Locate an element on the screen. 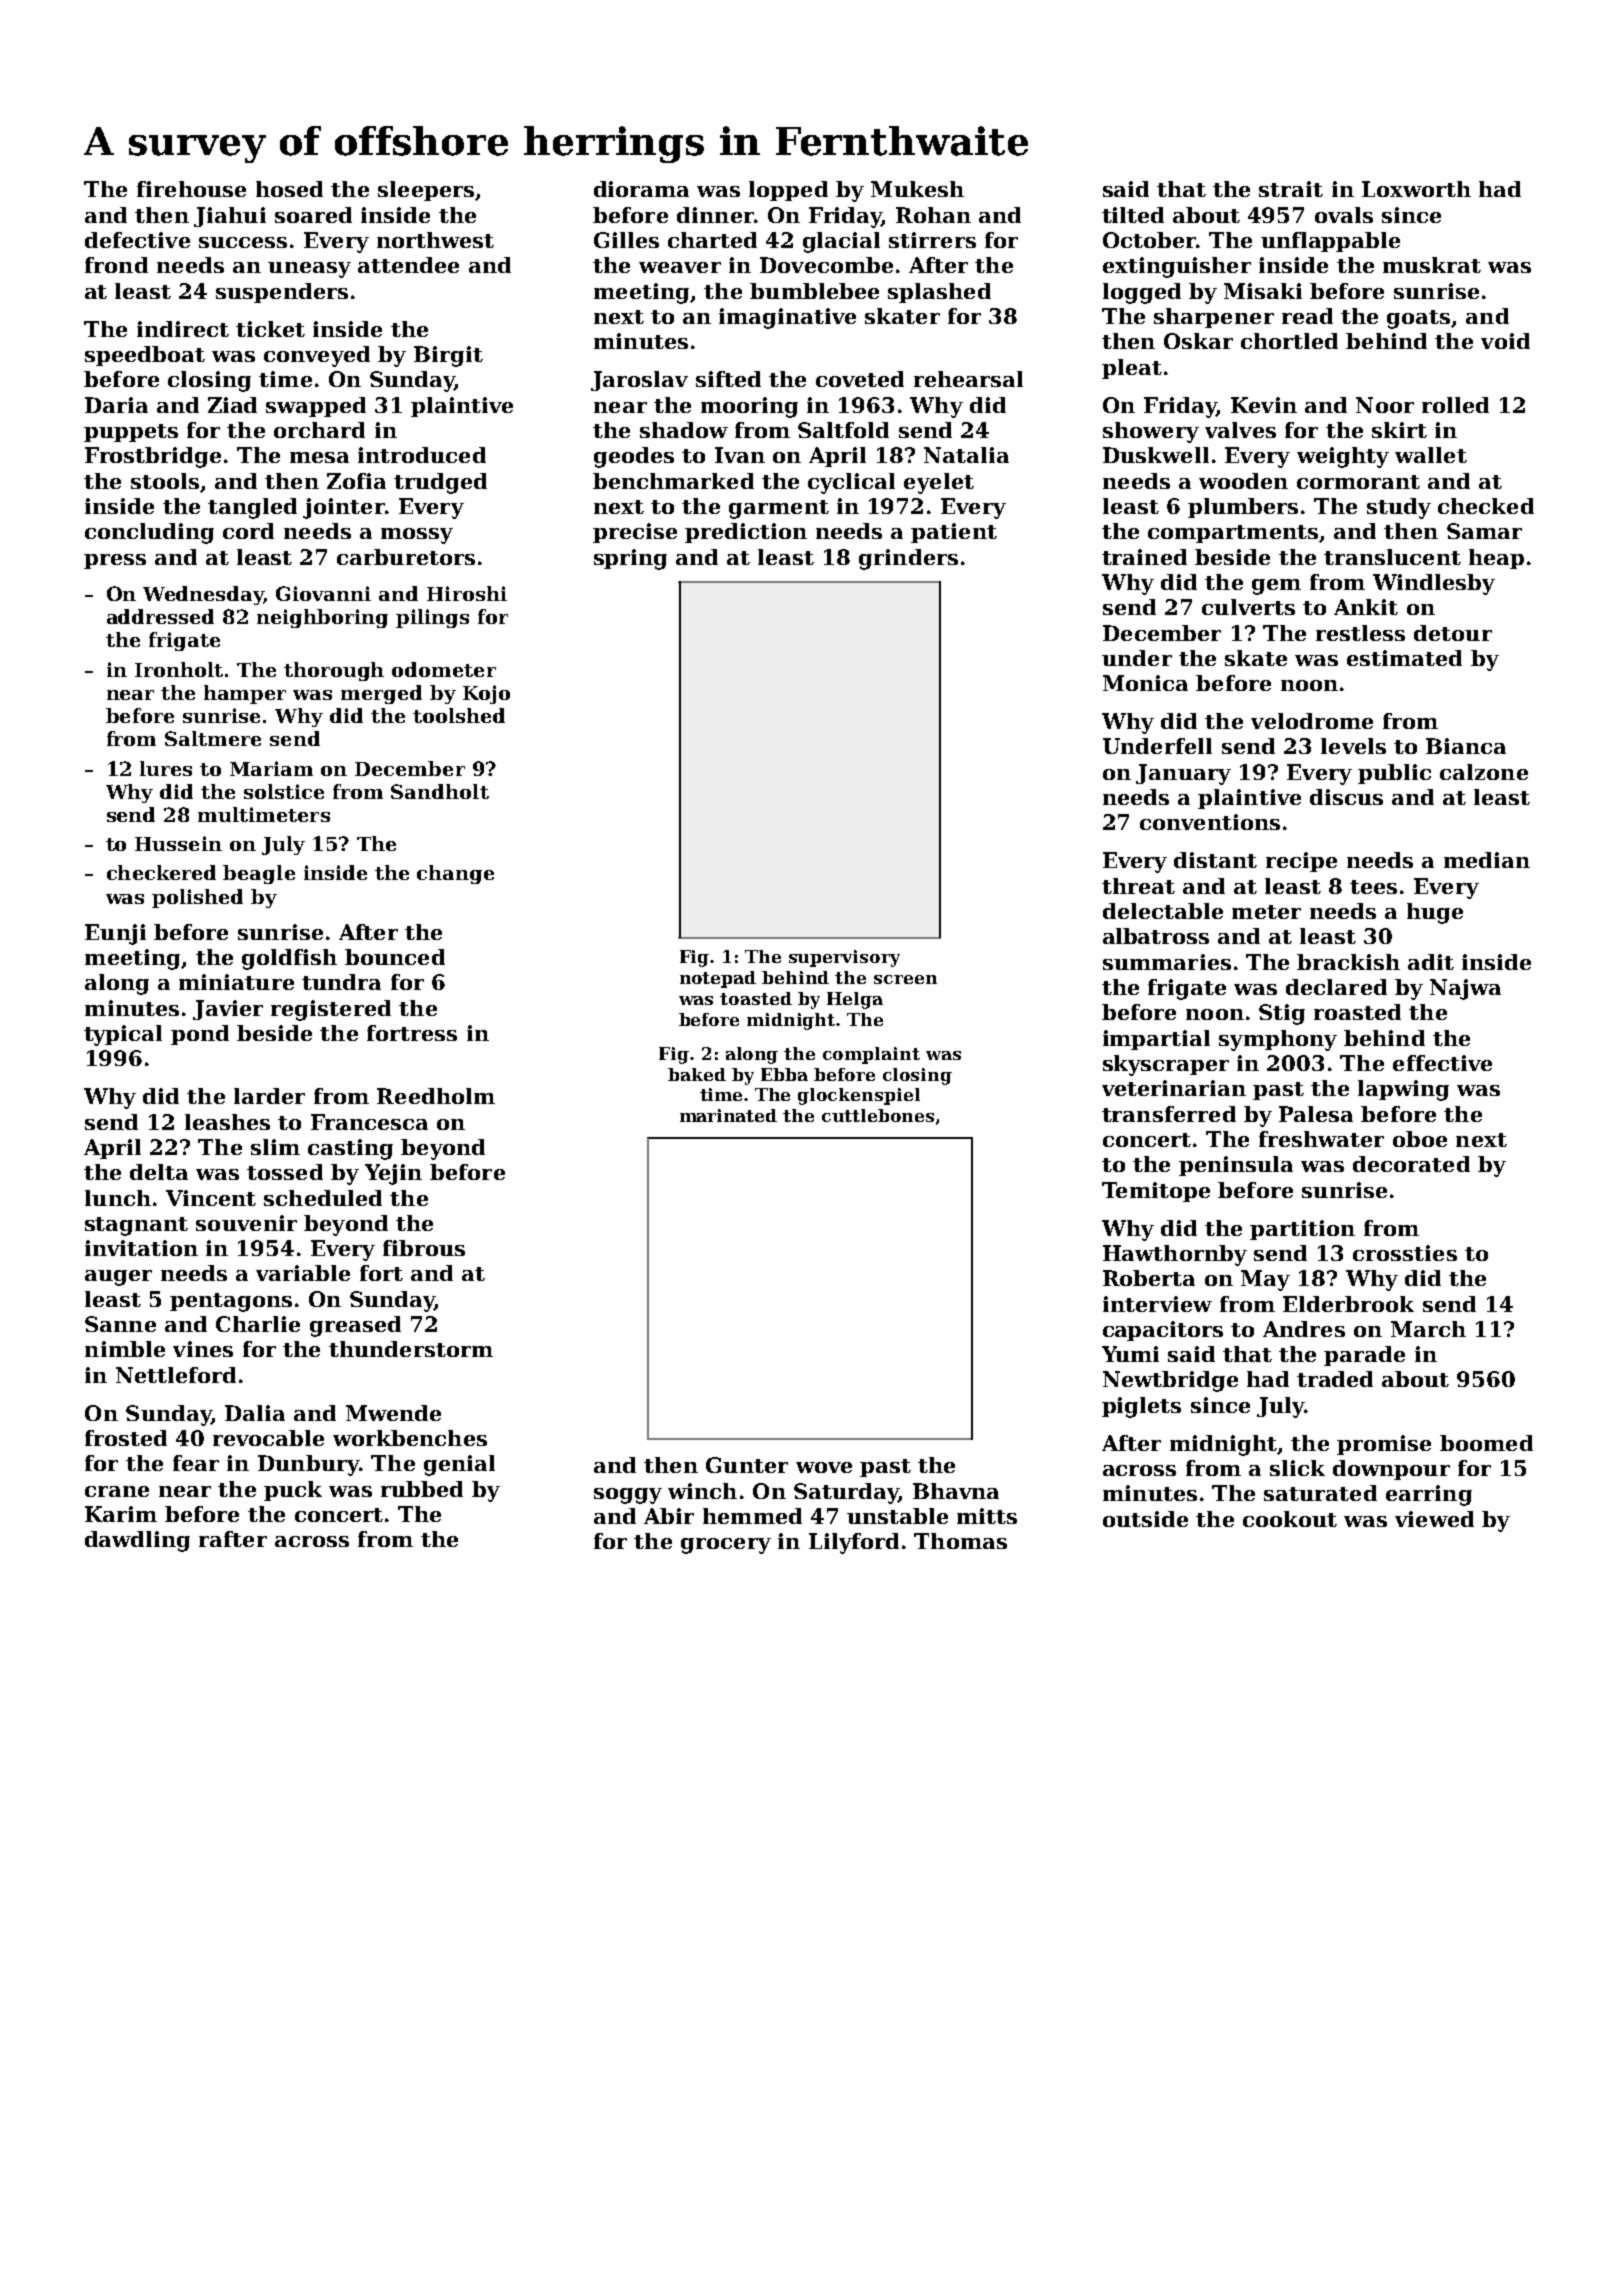 The image size is (1620, 2292). dawdling is located at coordinates (137, 1541).
